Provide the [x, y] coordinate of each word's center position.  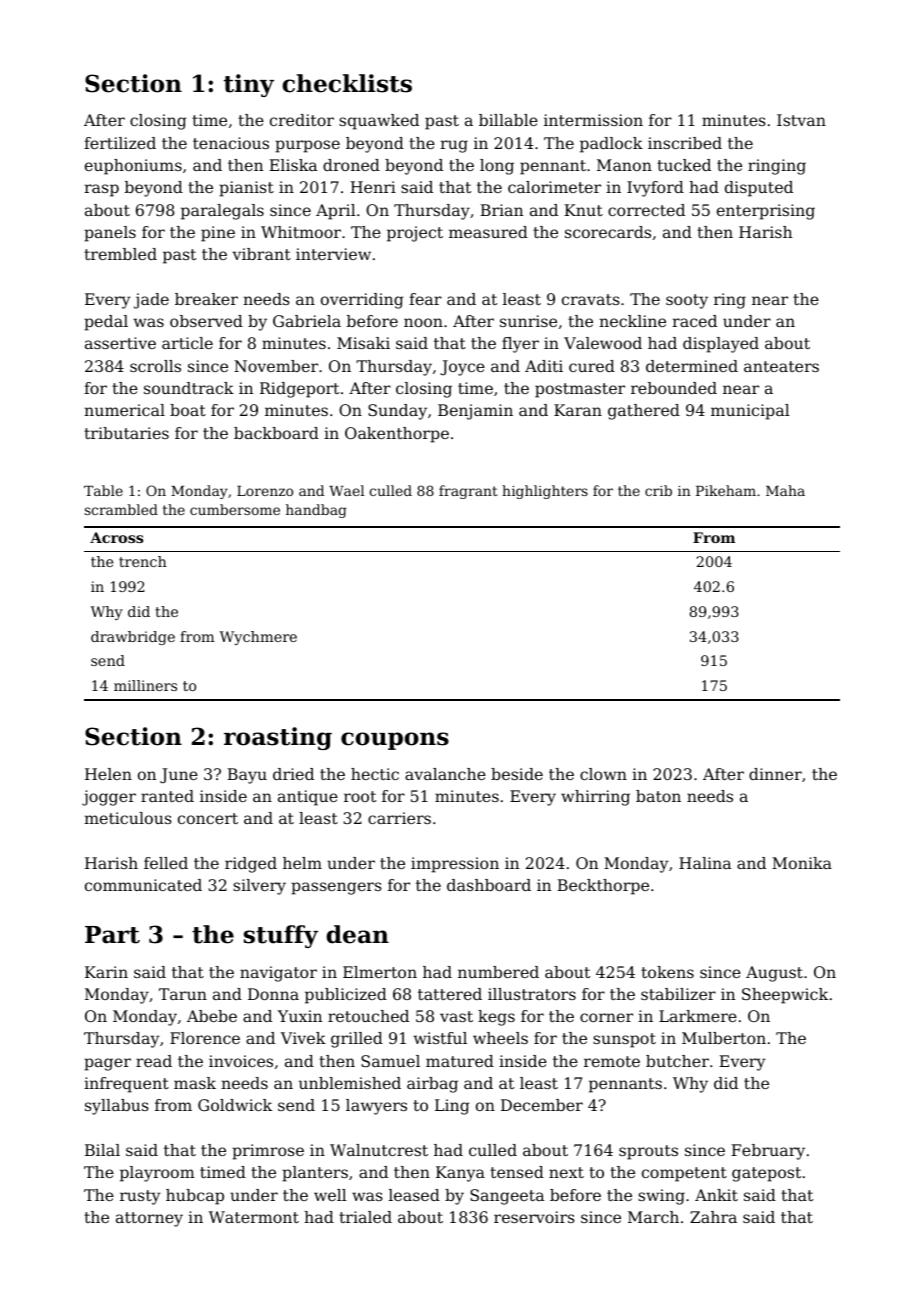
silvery [259, 887]
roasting [278, 738]
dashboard [489, 885]
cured [592, 366]
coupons [395, 741]
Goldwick [235, 1105]
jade [151, 301]
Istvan [801, 120]
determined [692, 366]
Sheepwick [785, 996]
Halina [705, 863]
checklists [347, 83]
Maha [785, 490]
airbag [432, 1085]
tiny [249, 85]
